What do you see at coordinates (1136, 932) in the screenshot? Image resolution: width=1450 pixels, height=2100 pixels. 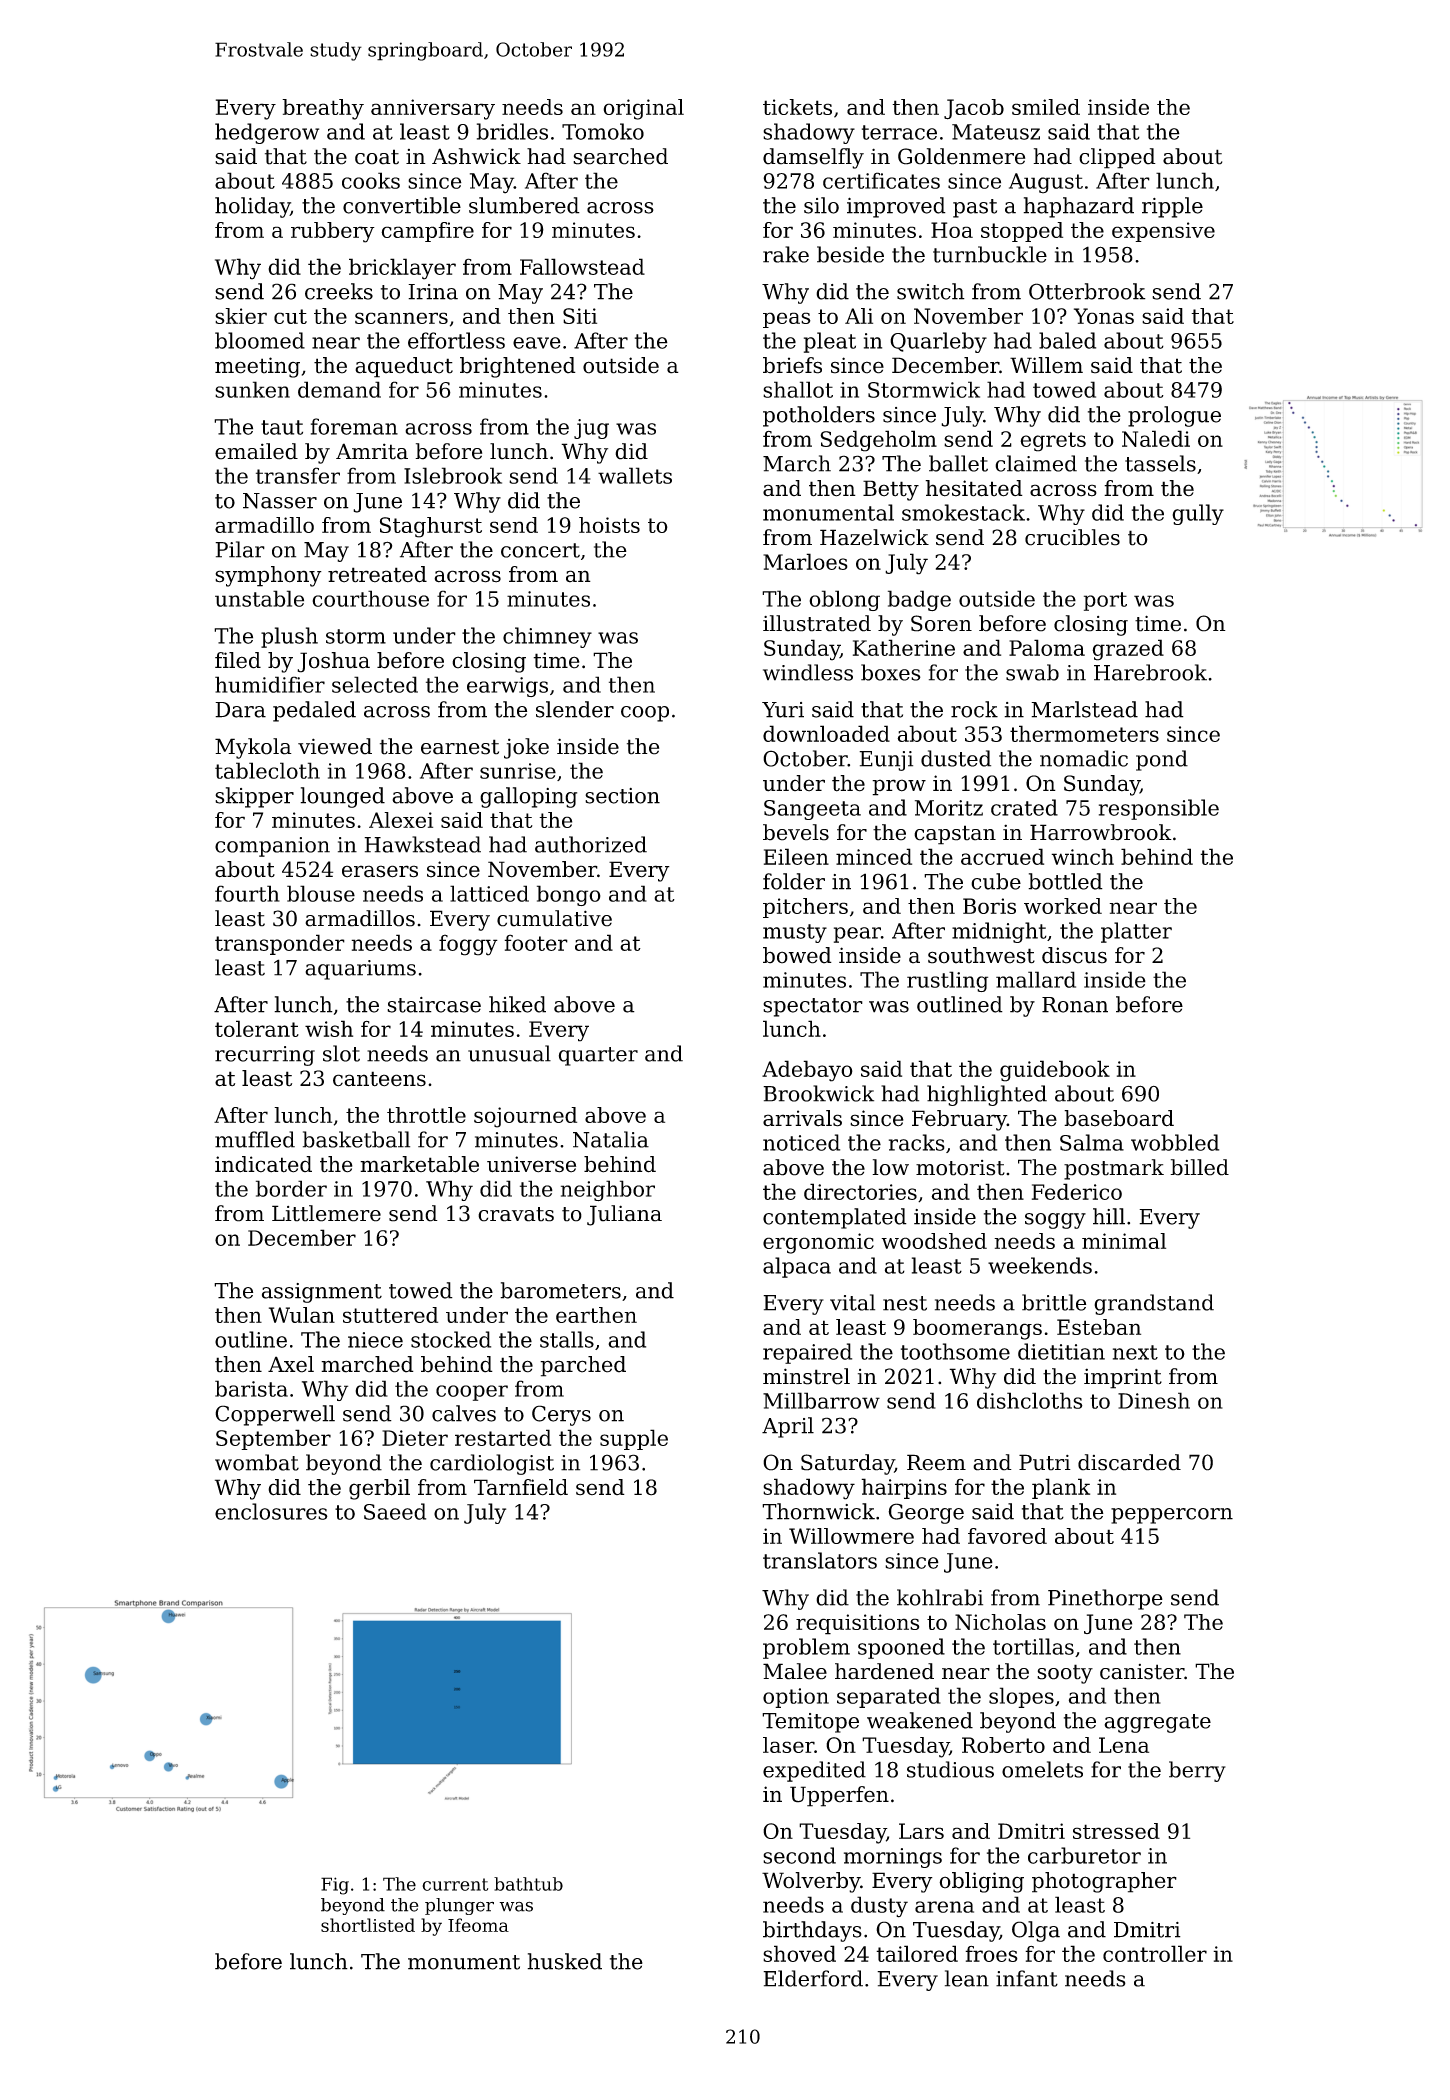 I see `platter` at bounding box center [1136, 932].
